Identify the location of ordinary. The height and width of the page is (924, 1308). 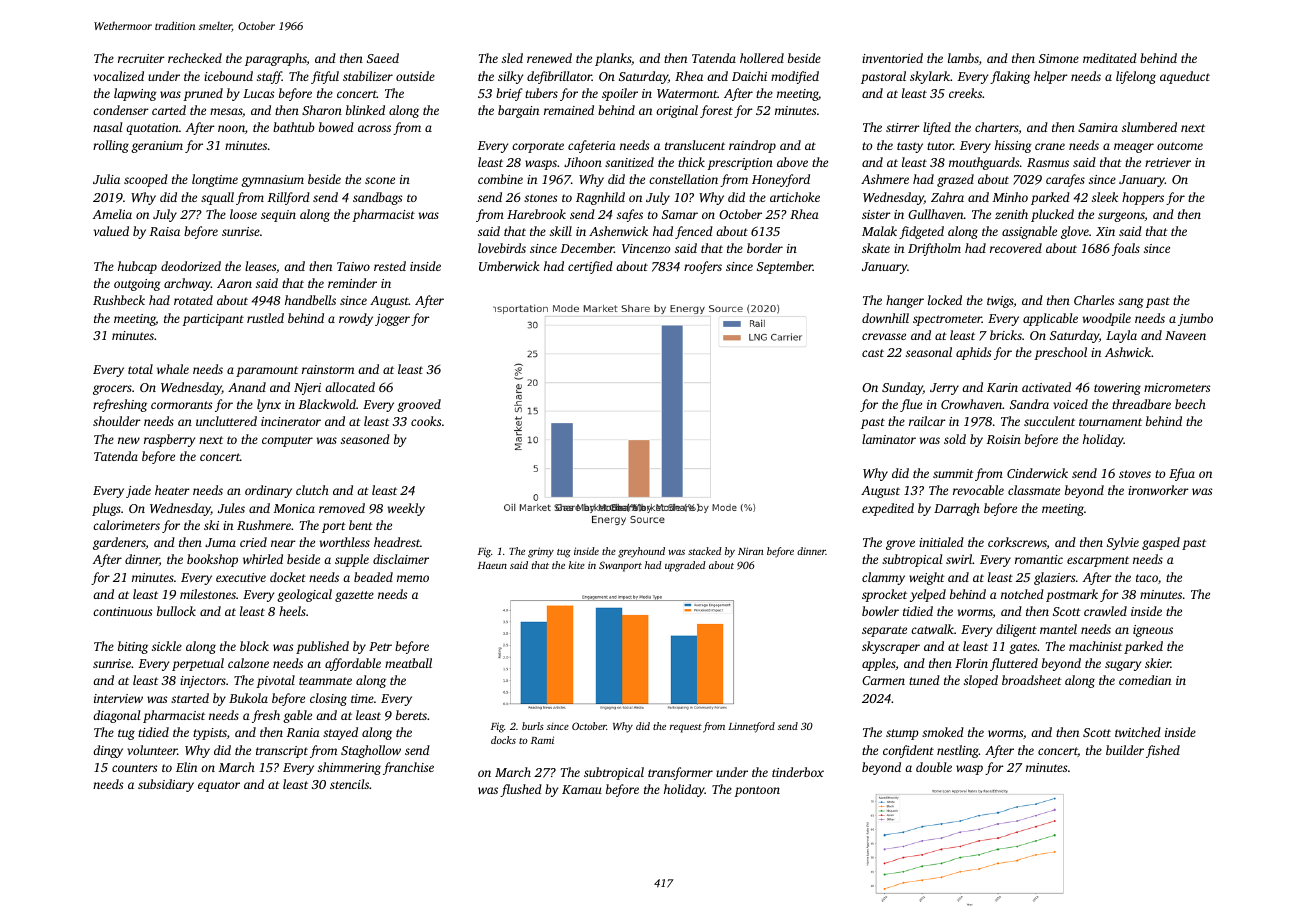
(268, 491).
